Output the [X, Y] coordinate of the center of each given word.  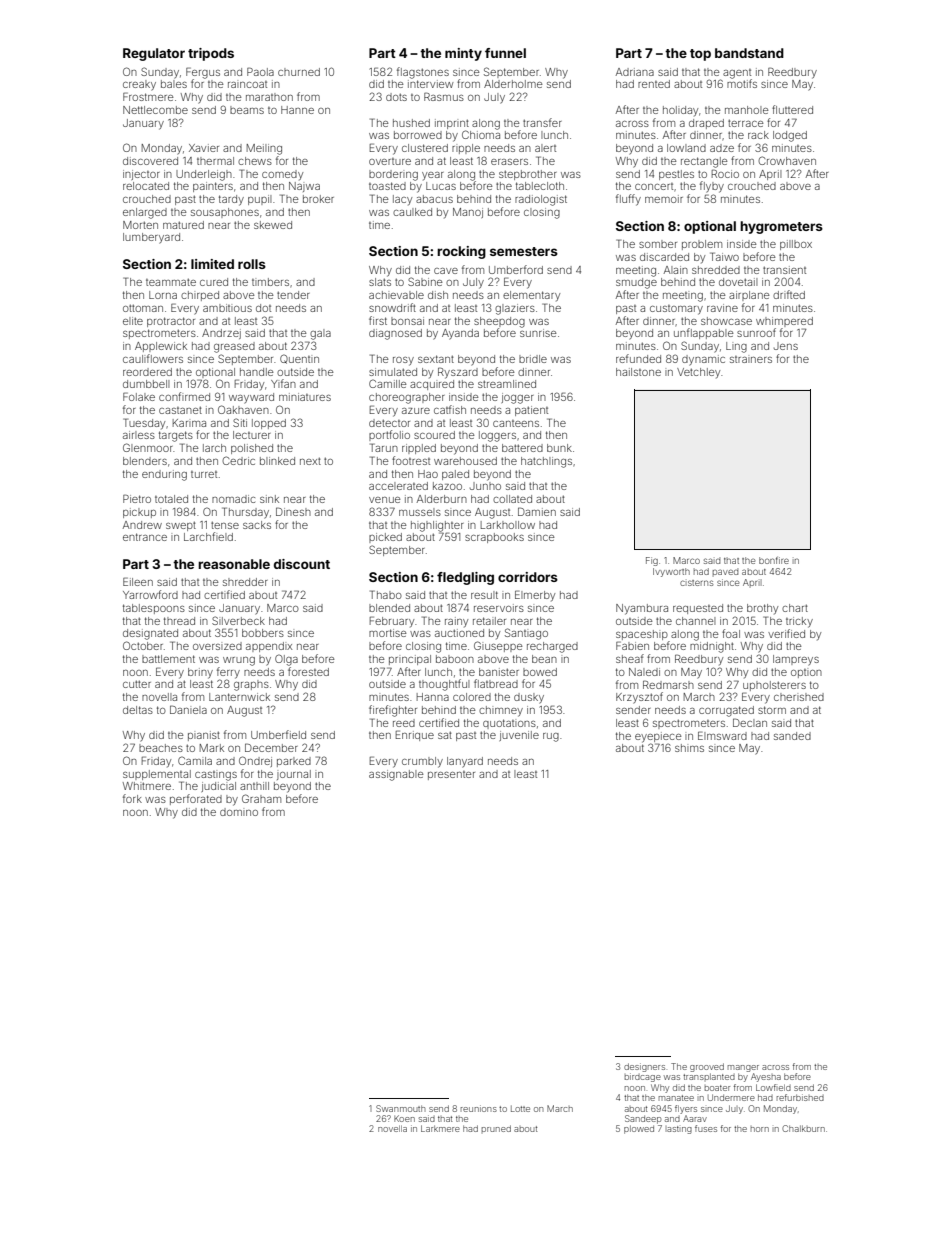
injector [141, 175]
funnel [505, 53]
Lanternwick [239, 697]
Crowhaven [787, 160]
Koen [404, 1118]
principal [410, 660]
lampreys [796, 660]
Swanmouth [400, 1108]
